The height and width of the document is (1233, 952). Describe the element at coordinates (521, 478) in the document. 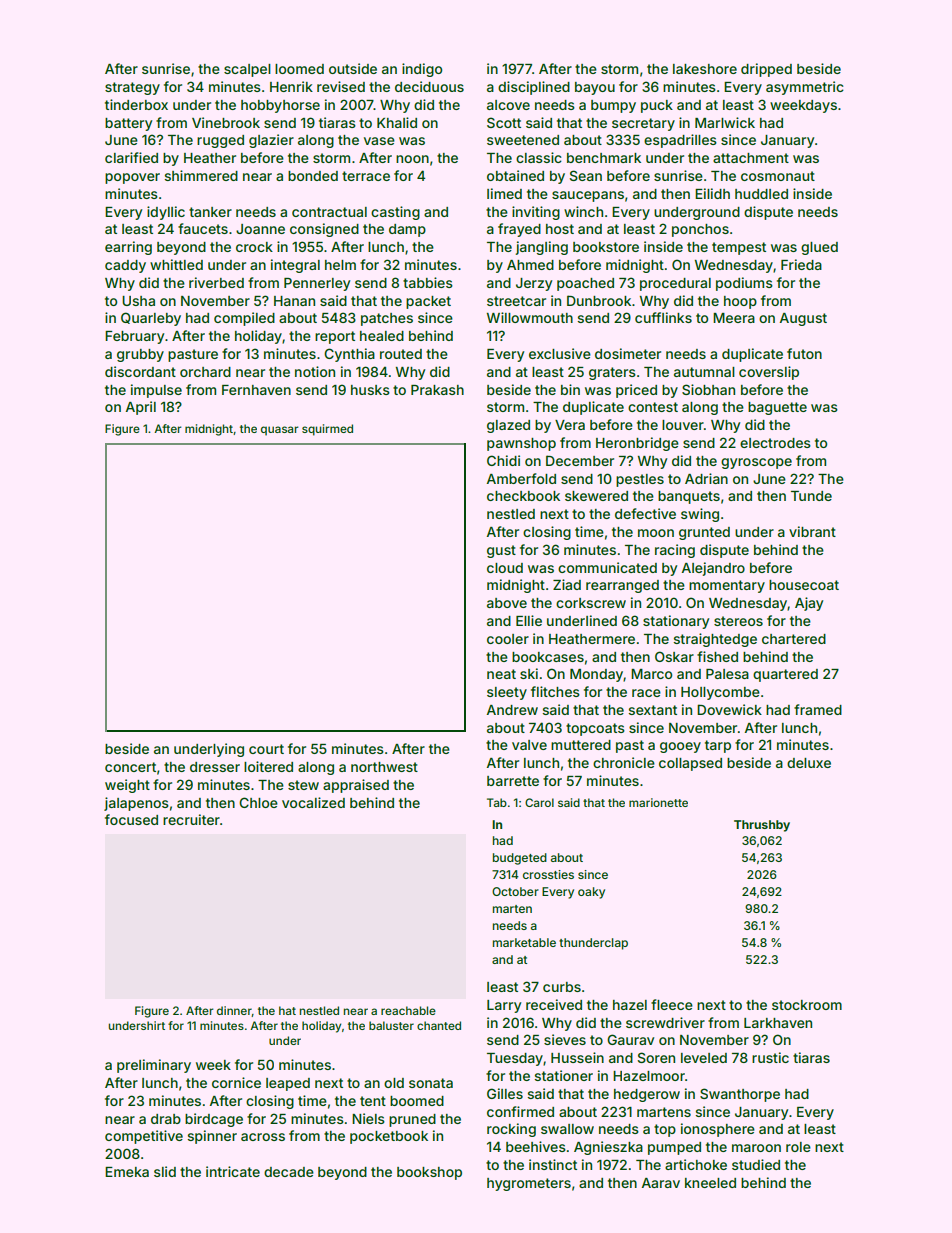

I see `Amberfold` at that location.
